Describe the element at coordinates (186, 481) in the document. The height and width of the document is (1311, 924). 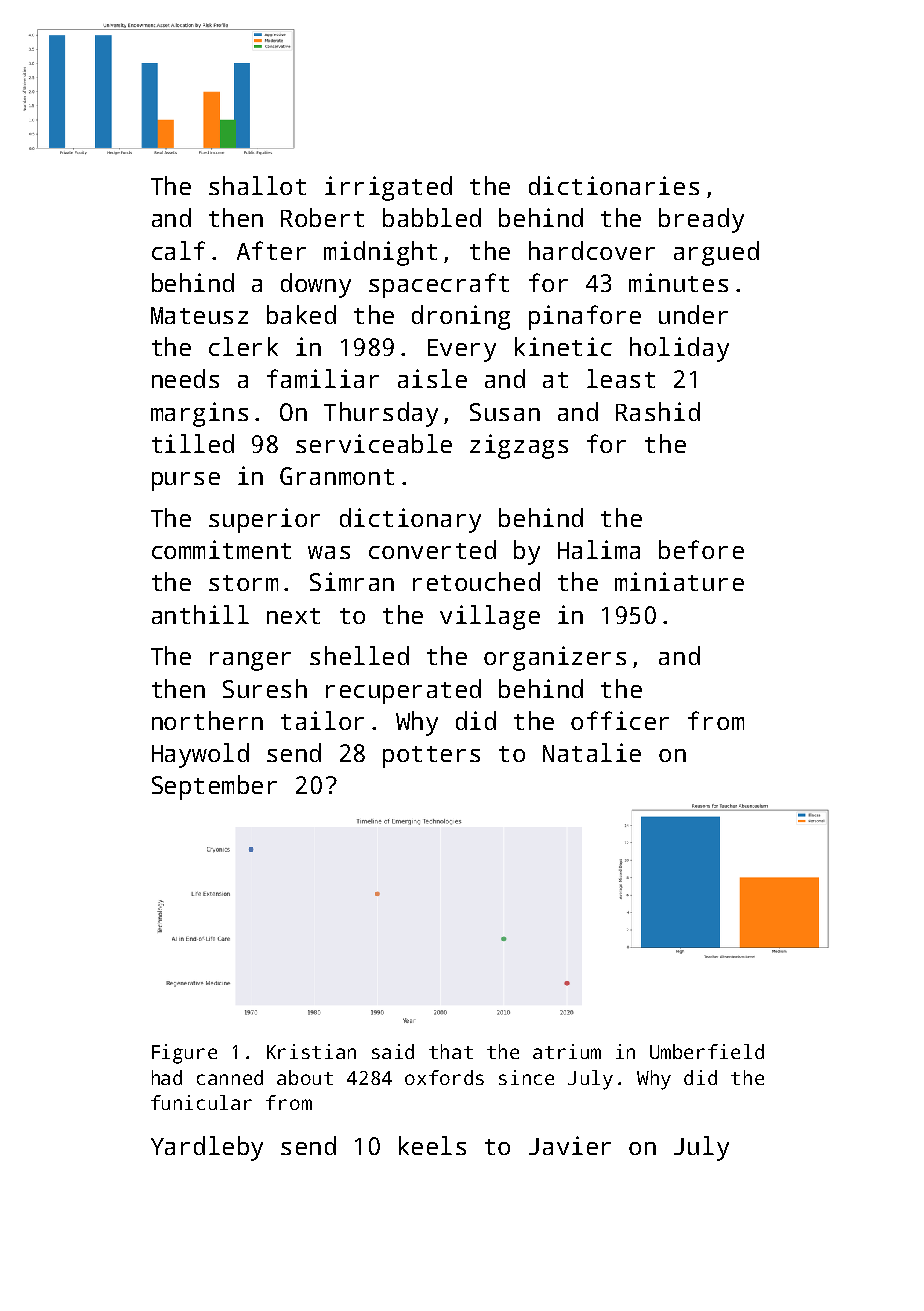
I see `purse` at that location.
